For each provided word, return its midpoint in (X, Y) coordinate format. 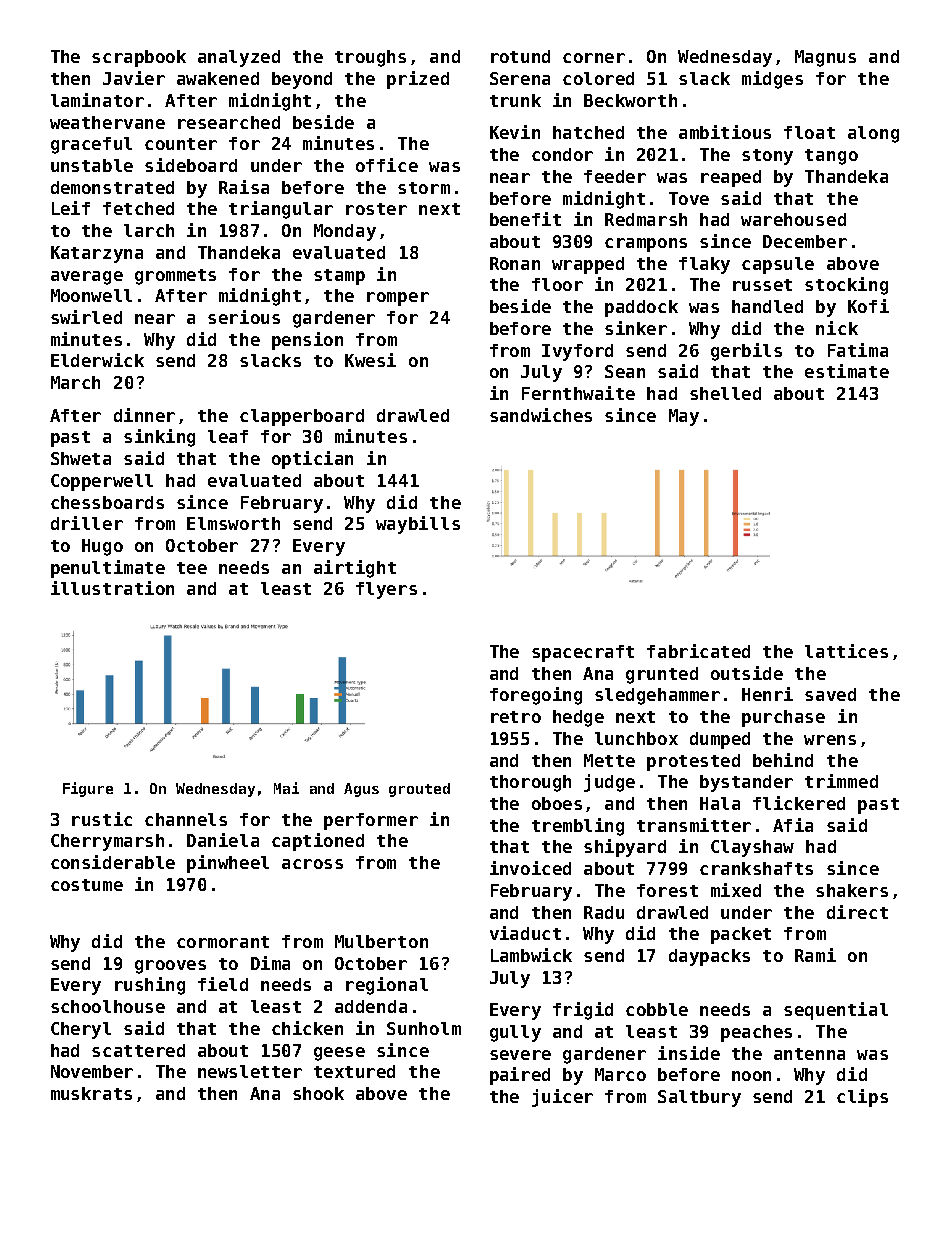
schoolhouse (108, 1006)
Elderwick (97, 360)
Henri (767, 694)
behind (783, 760)
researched (229, 122)
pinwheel (228, 864)
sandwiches (541, 415)
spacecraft (583, 653)
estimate (847, 371)
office (387, 165)
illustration (112, 588)
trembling (578, 827)
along (873, 134)
